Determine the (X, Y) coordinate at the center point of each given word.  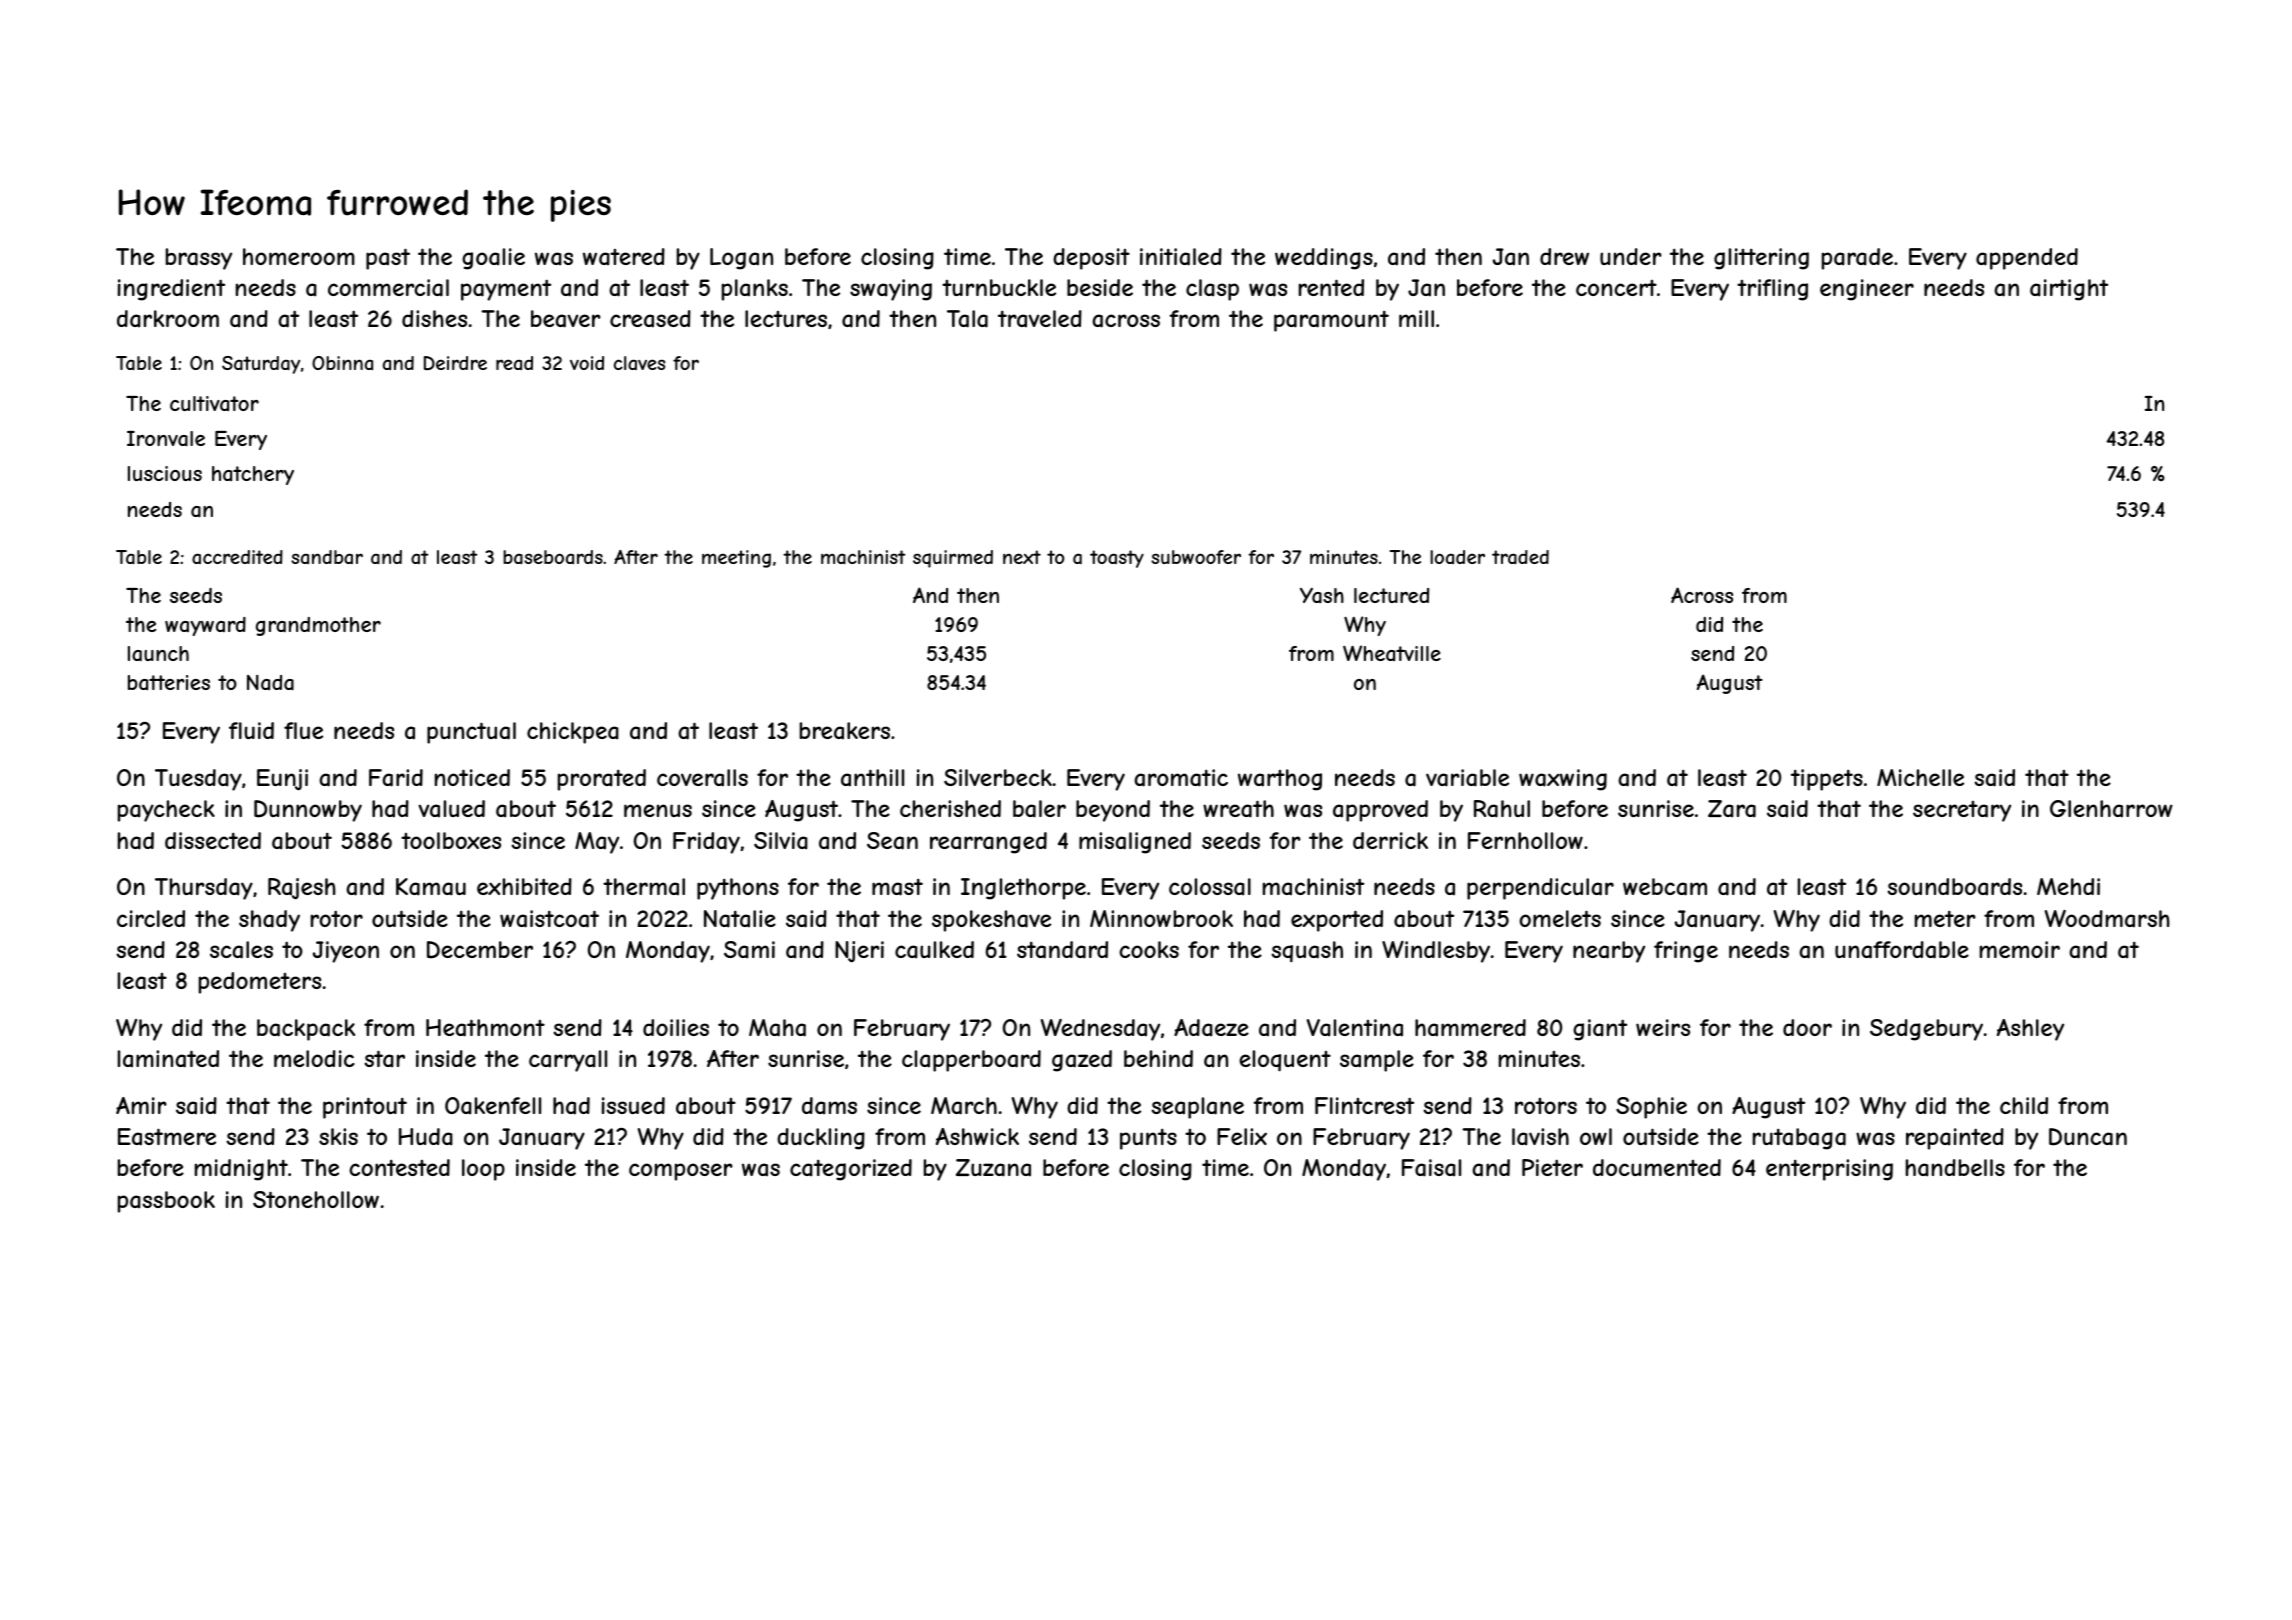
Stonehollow (316, 1199)
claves (639, 363)
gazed (1082, 1061)
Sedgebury (1926, 1030)
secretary (1962, 811)
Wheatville (1392, 653)
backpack (306, 1030)
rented (1331, 287)
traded (1520, 557)
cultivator (214, 403)
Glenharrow (2111, 809)
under (1631, 256)
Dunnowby (308, 811)
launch (158, 654)
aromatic (1181, 778)
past (388, 259)
